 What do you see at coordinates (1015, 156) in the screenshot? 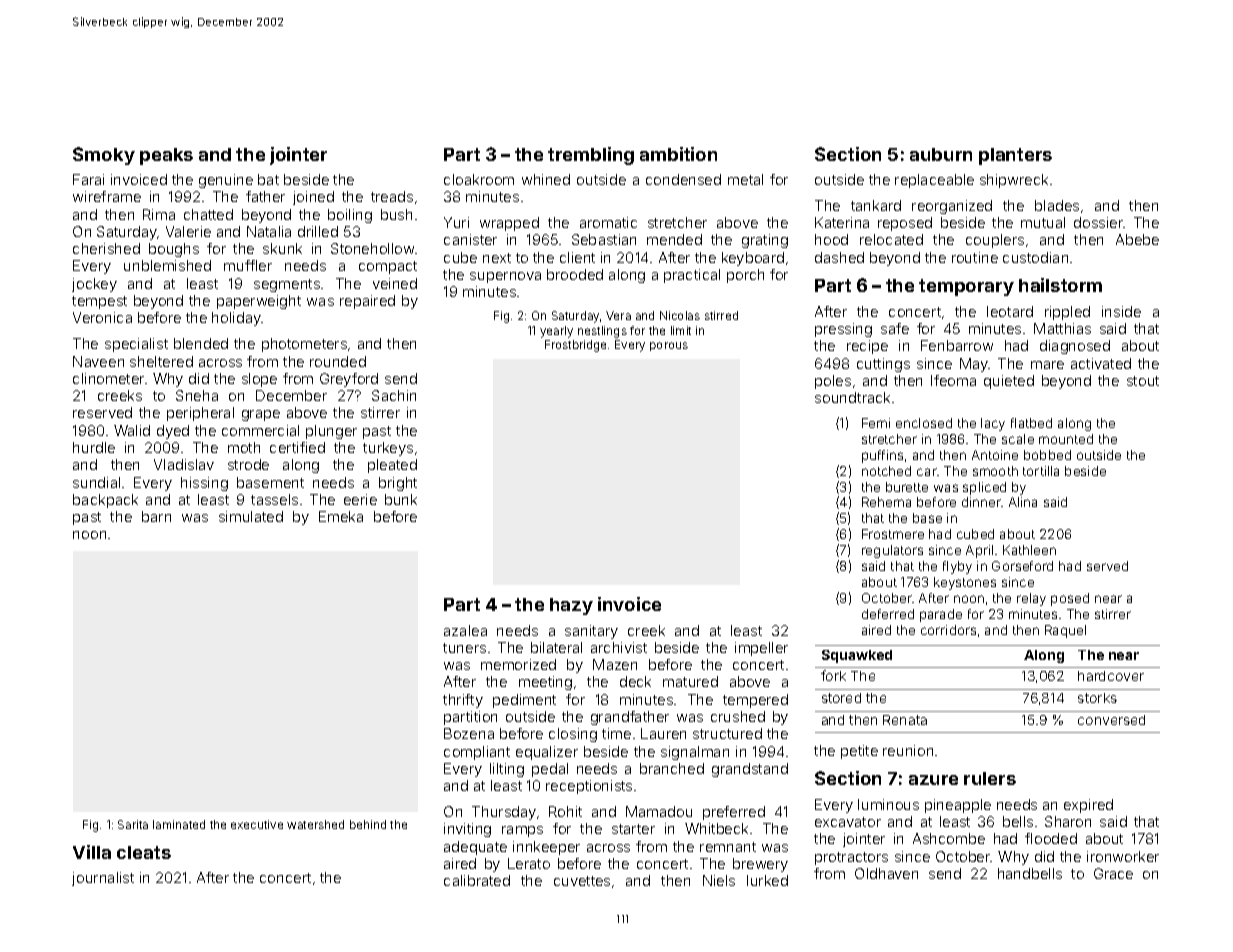
I see `planters` at bounding box center [1015, 156].
